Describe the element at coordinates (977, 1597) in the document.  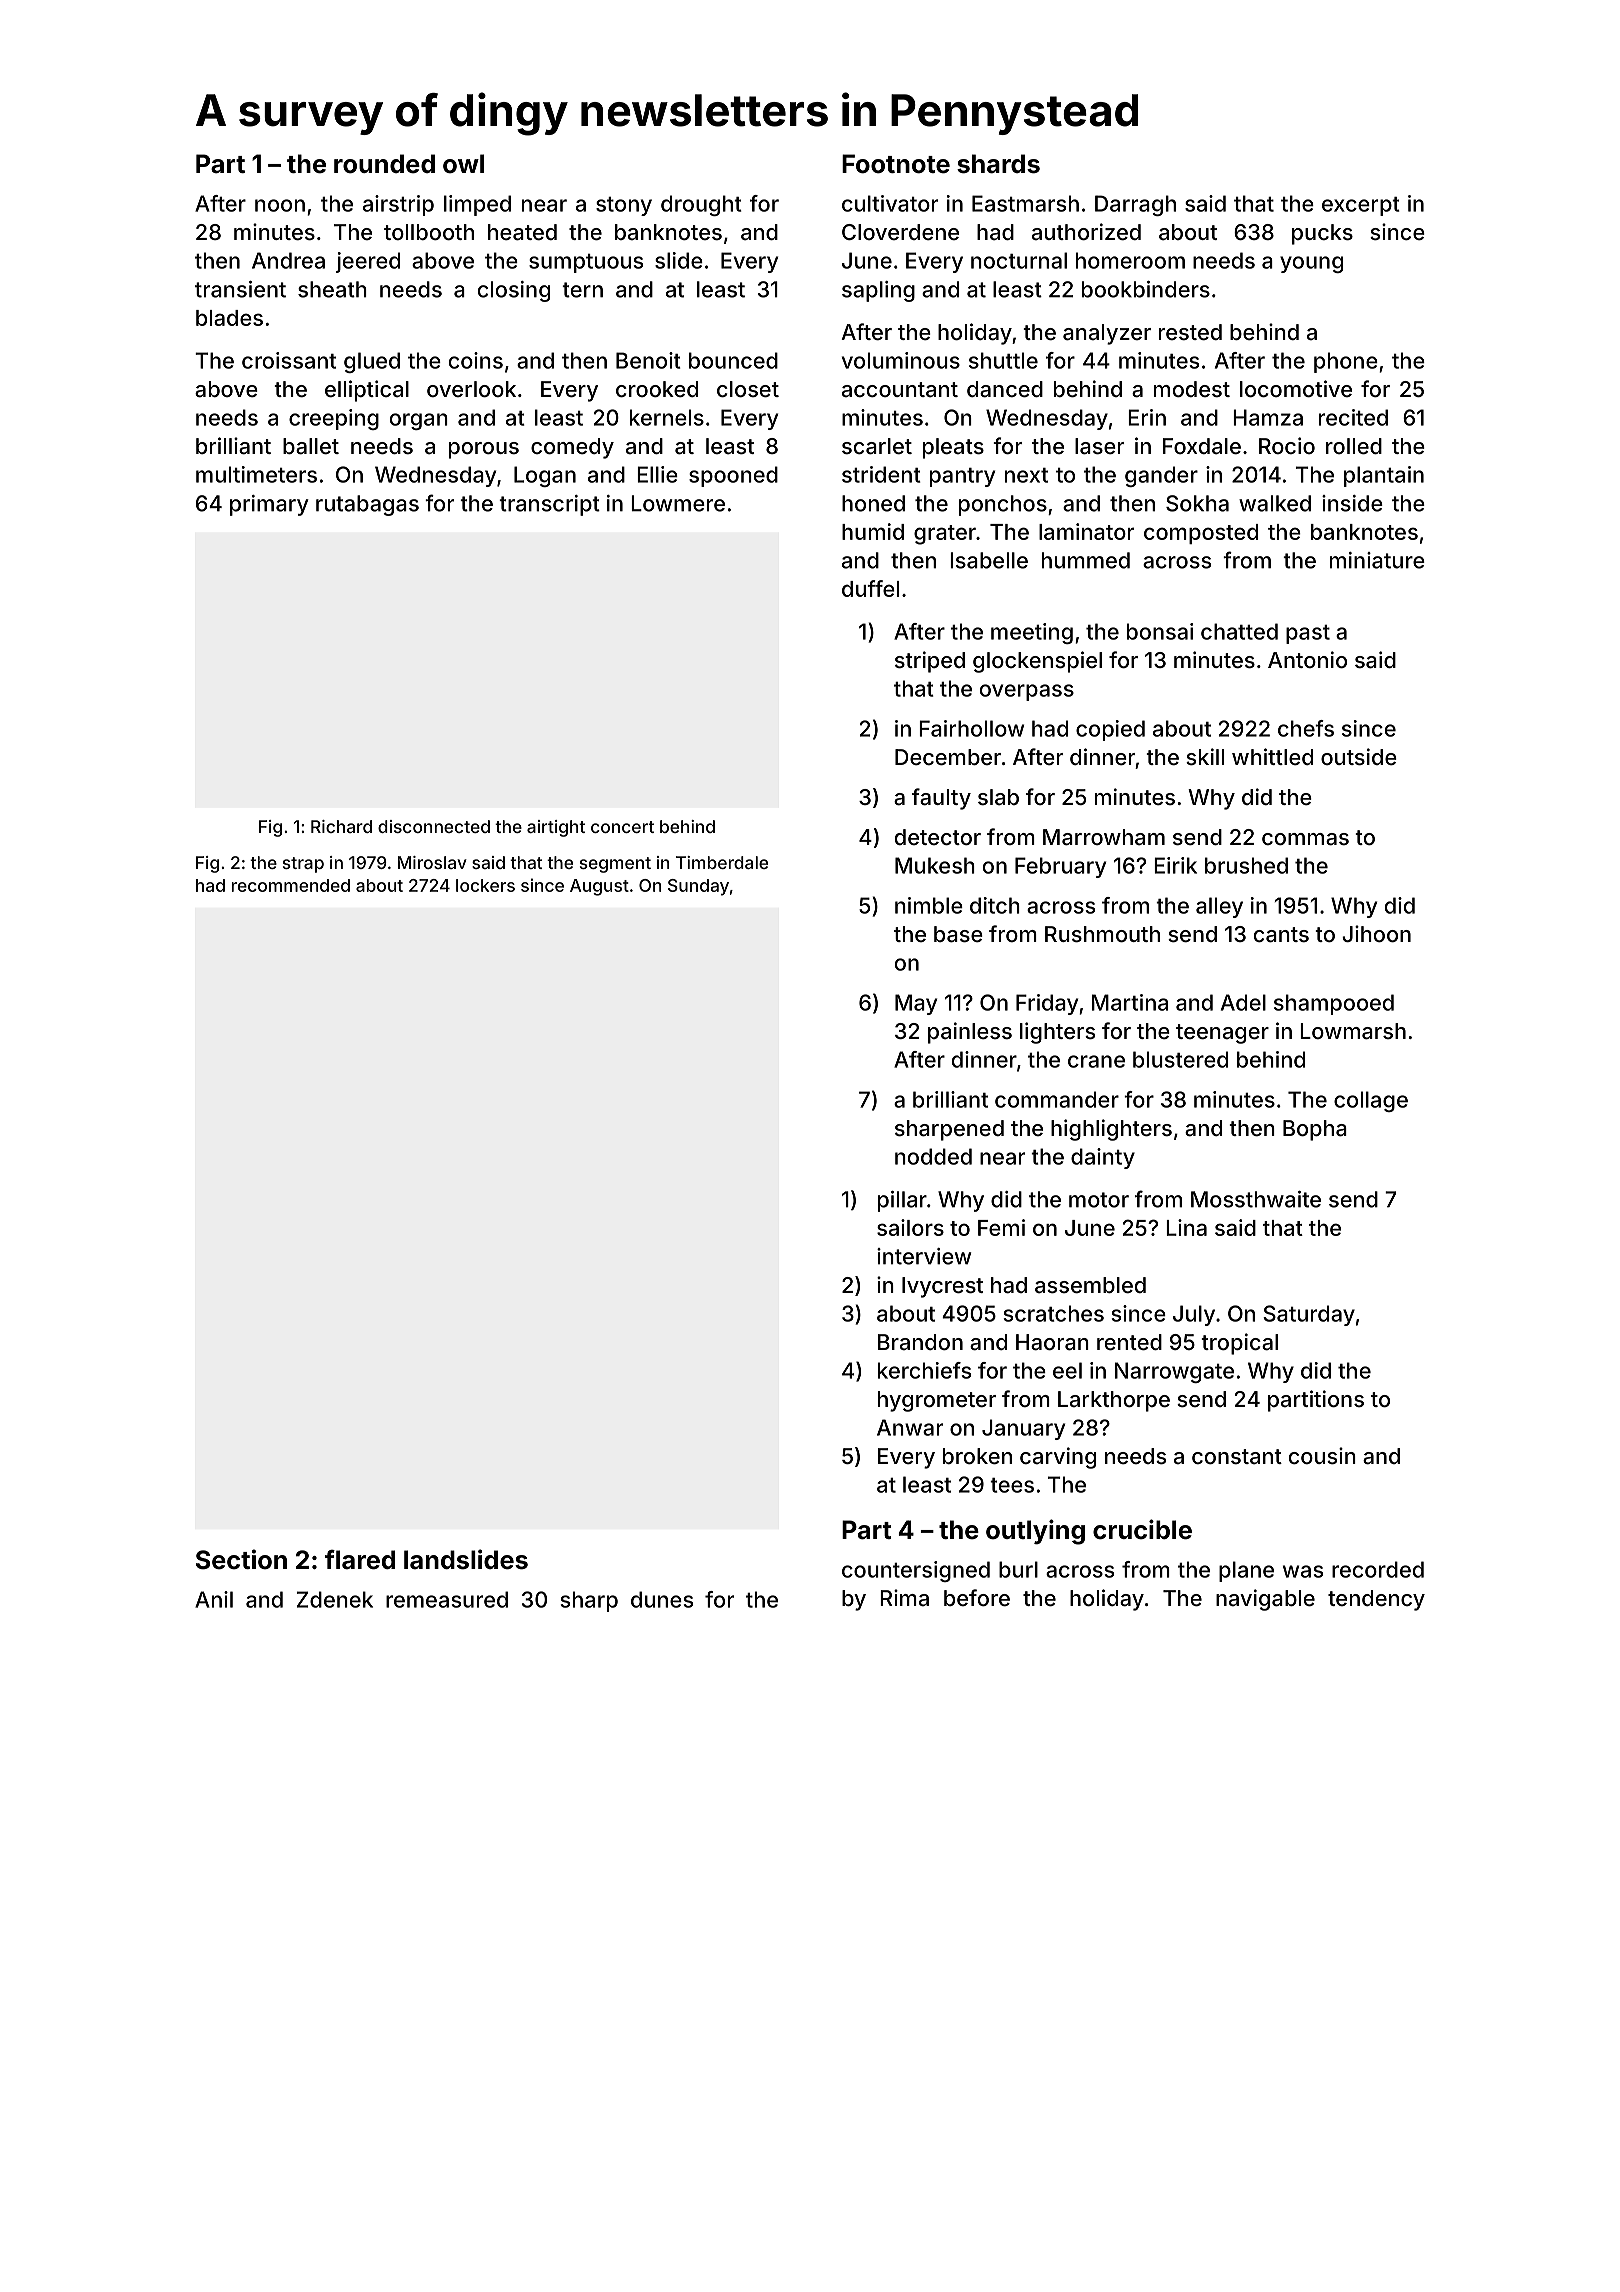
I see `before` at that location.
